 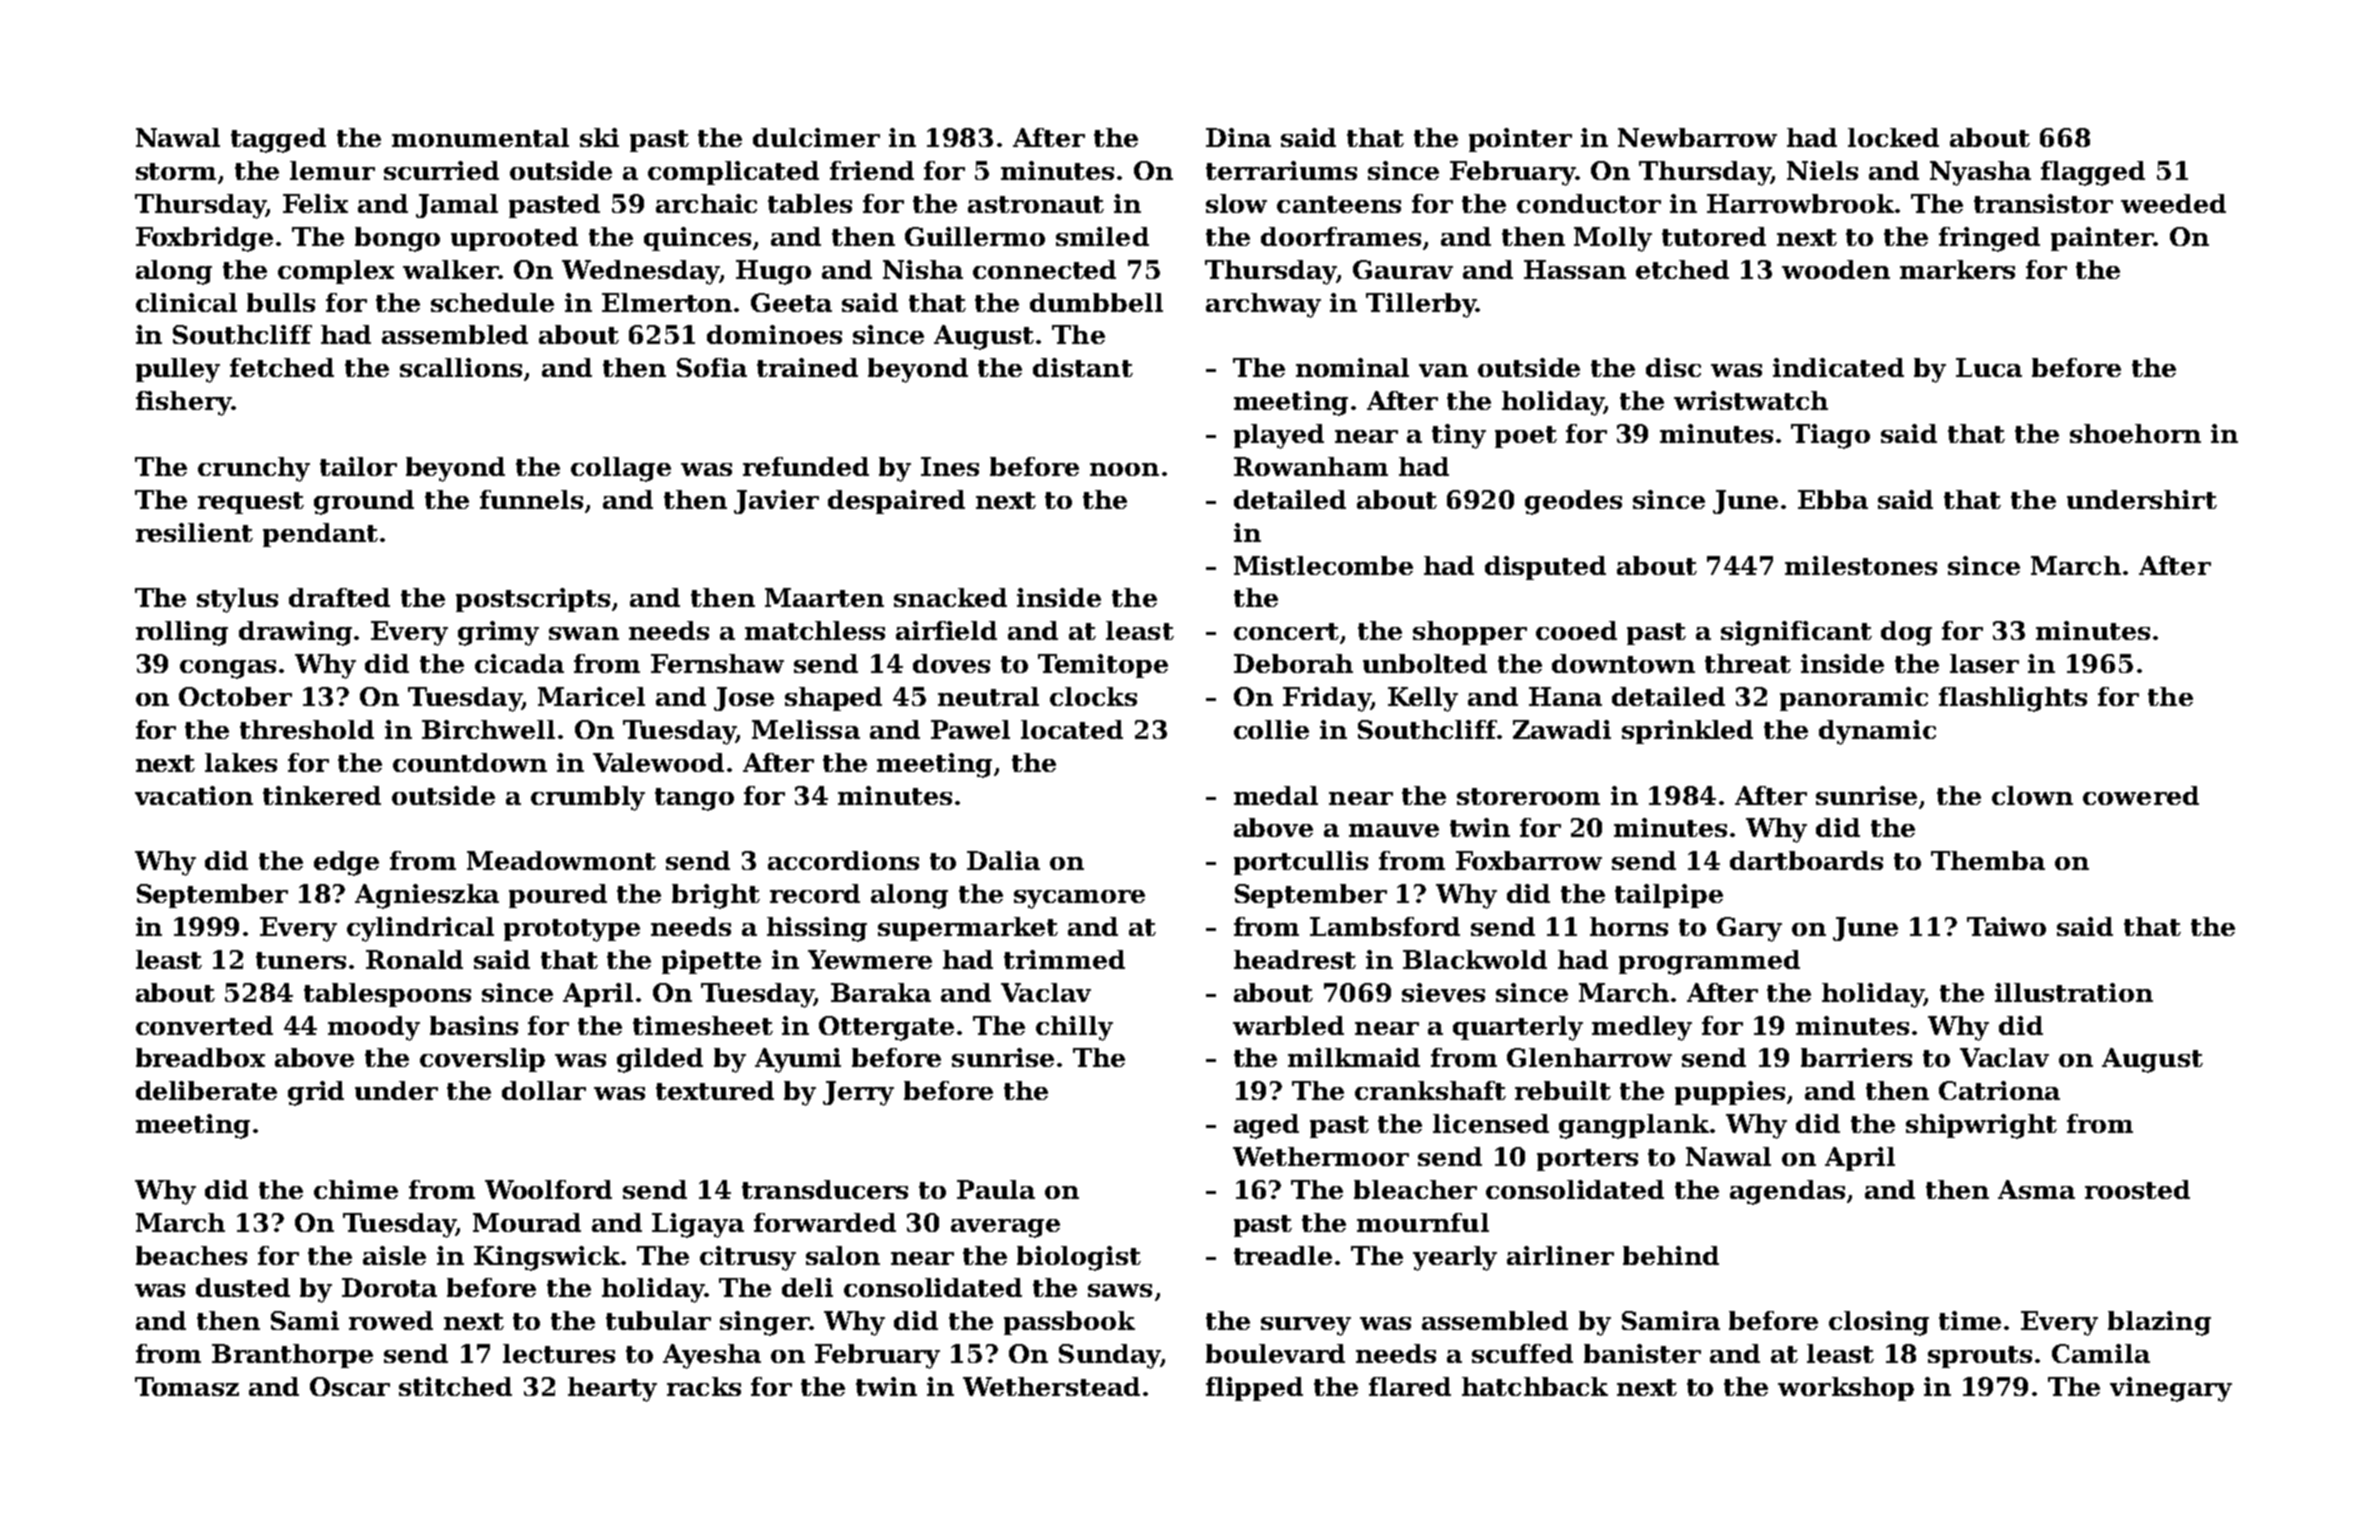 What do you see at coordinates (350, 1386) in the screenshot?
I see `Oscar` at bounding box center [350, 1386].
